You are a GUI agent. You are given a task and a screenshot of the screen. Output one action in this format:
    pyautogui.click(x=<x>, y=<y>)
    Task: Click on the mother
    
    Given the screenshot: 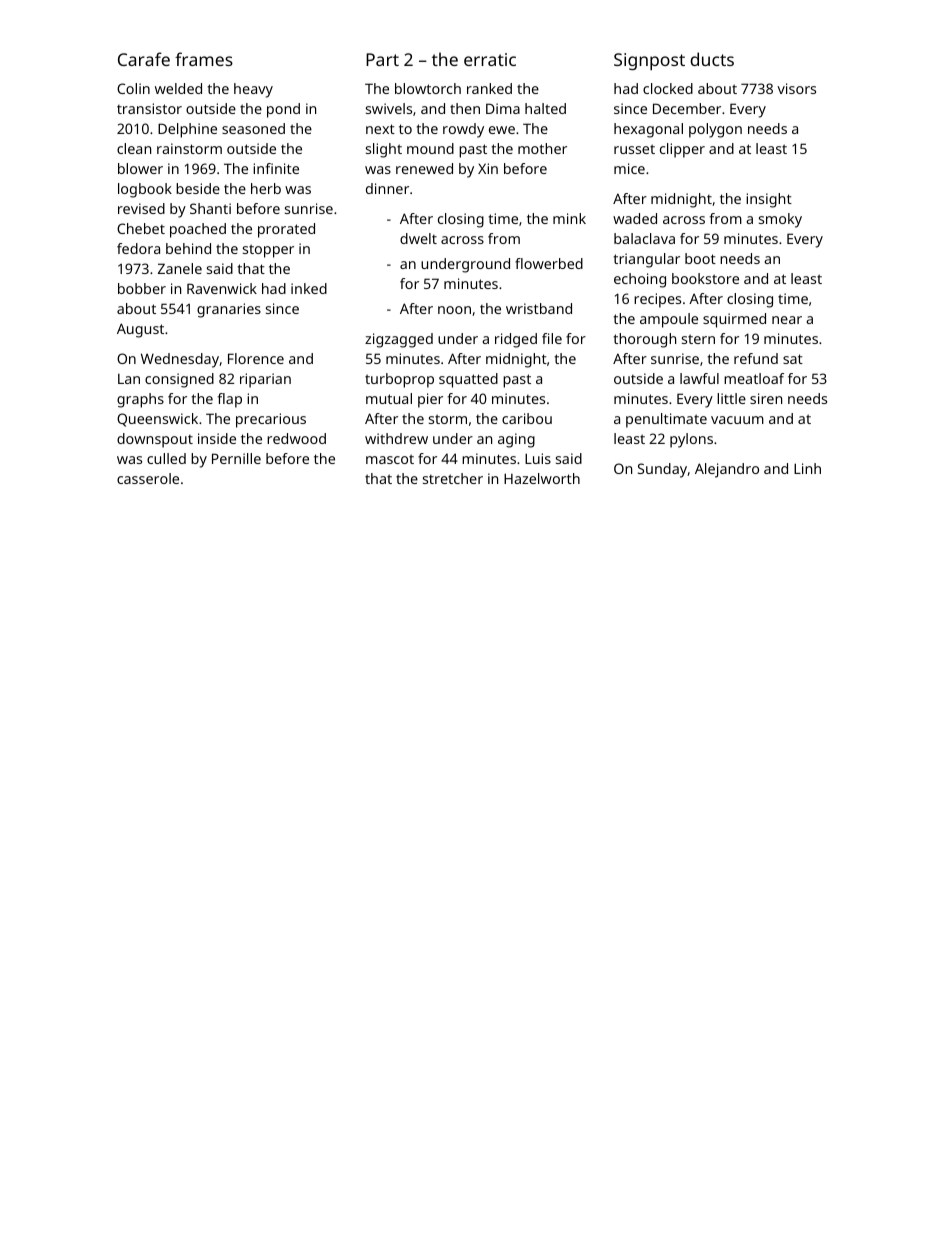 What is the action you would take?
    pyautogui.click(x=542, y=148)
